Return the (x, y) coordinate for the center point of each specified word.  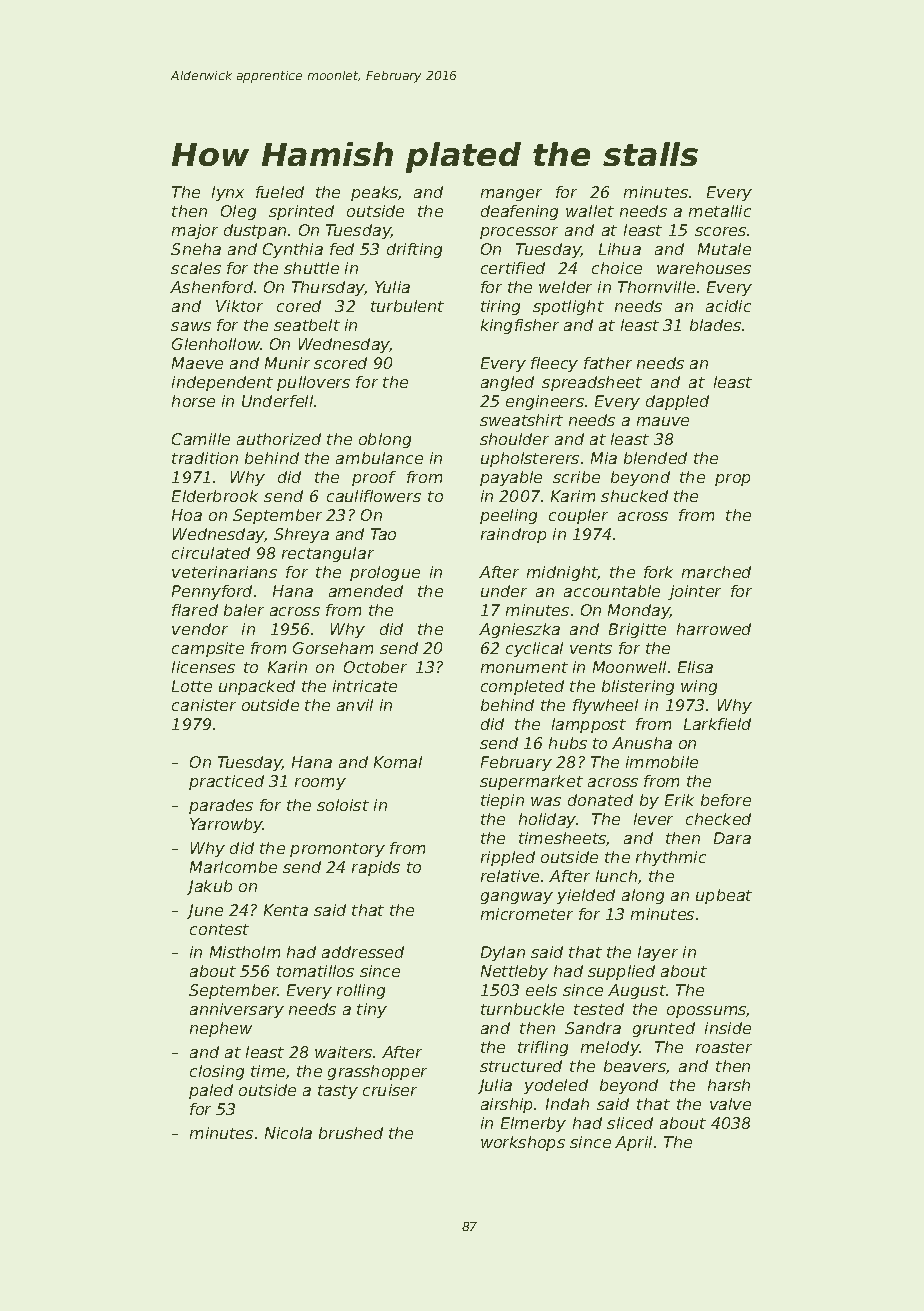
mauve (663, 421)
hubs (568, 743)
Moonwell (629, 667)
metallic (720, 211)
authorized (279, 439)
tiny (372, 1010)
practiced (226, 782)
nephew (221, 1029)
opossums (707, 1012)
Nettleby (514, 972)
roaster (724, 1047)
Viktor (239, 306)
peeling (508, 516)
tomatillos (315, 971)
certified (513, 268)
